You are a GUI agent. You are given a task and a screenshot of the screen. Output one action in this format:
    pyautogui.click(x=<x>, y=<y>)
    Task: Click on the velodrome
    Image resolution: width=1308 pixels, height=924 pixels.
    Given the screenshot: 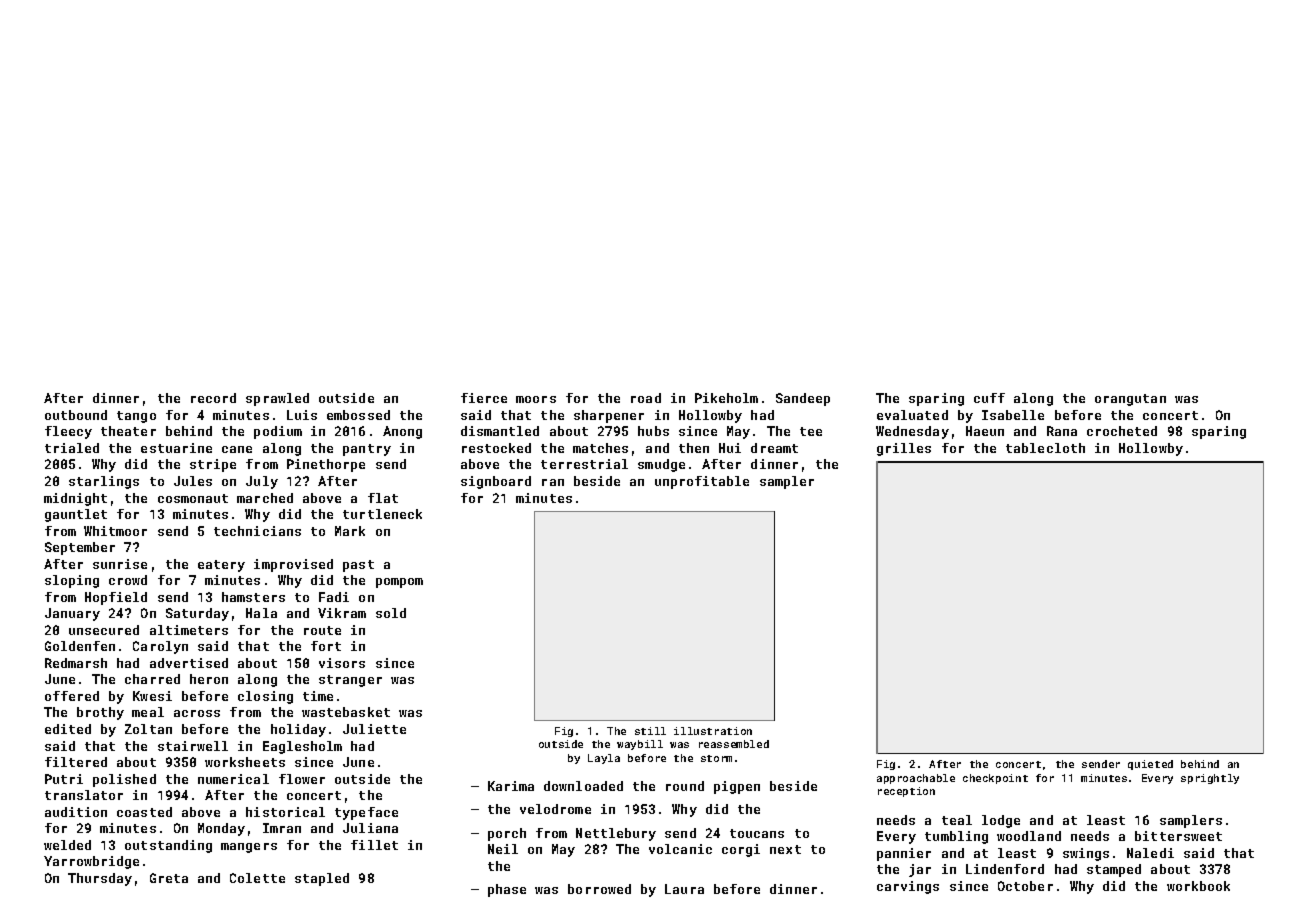 What is the action you would take?
    pyautogui.click(x=555, y=809)
